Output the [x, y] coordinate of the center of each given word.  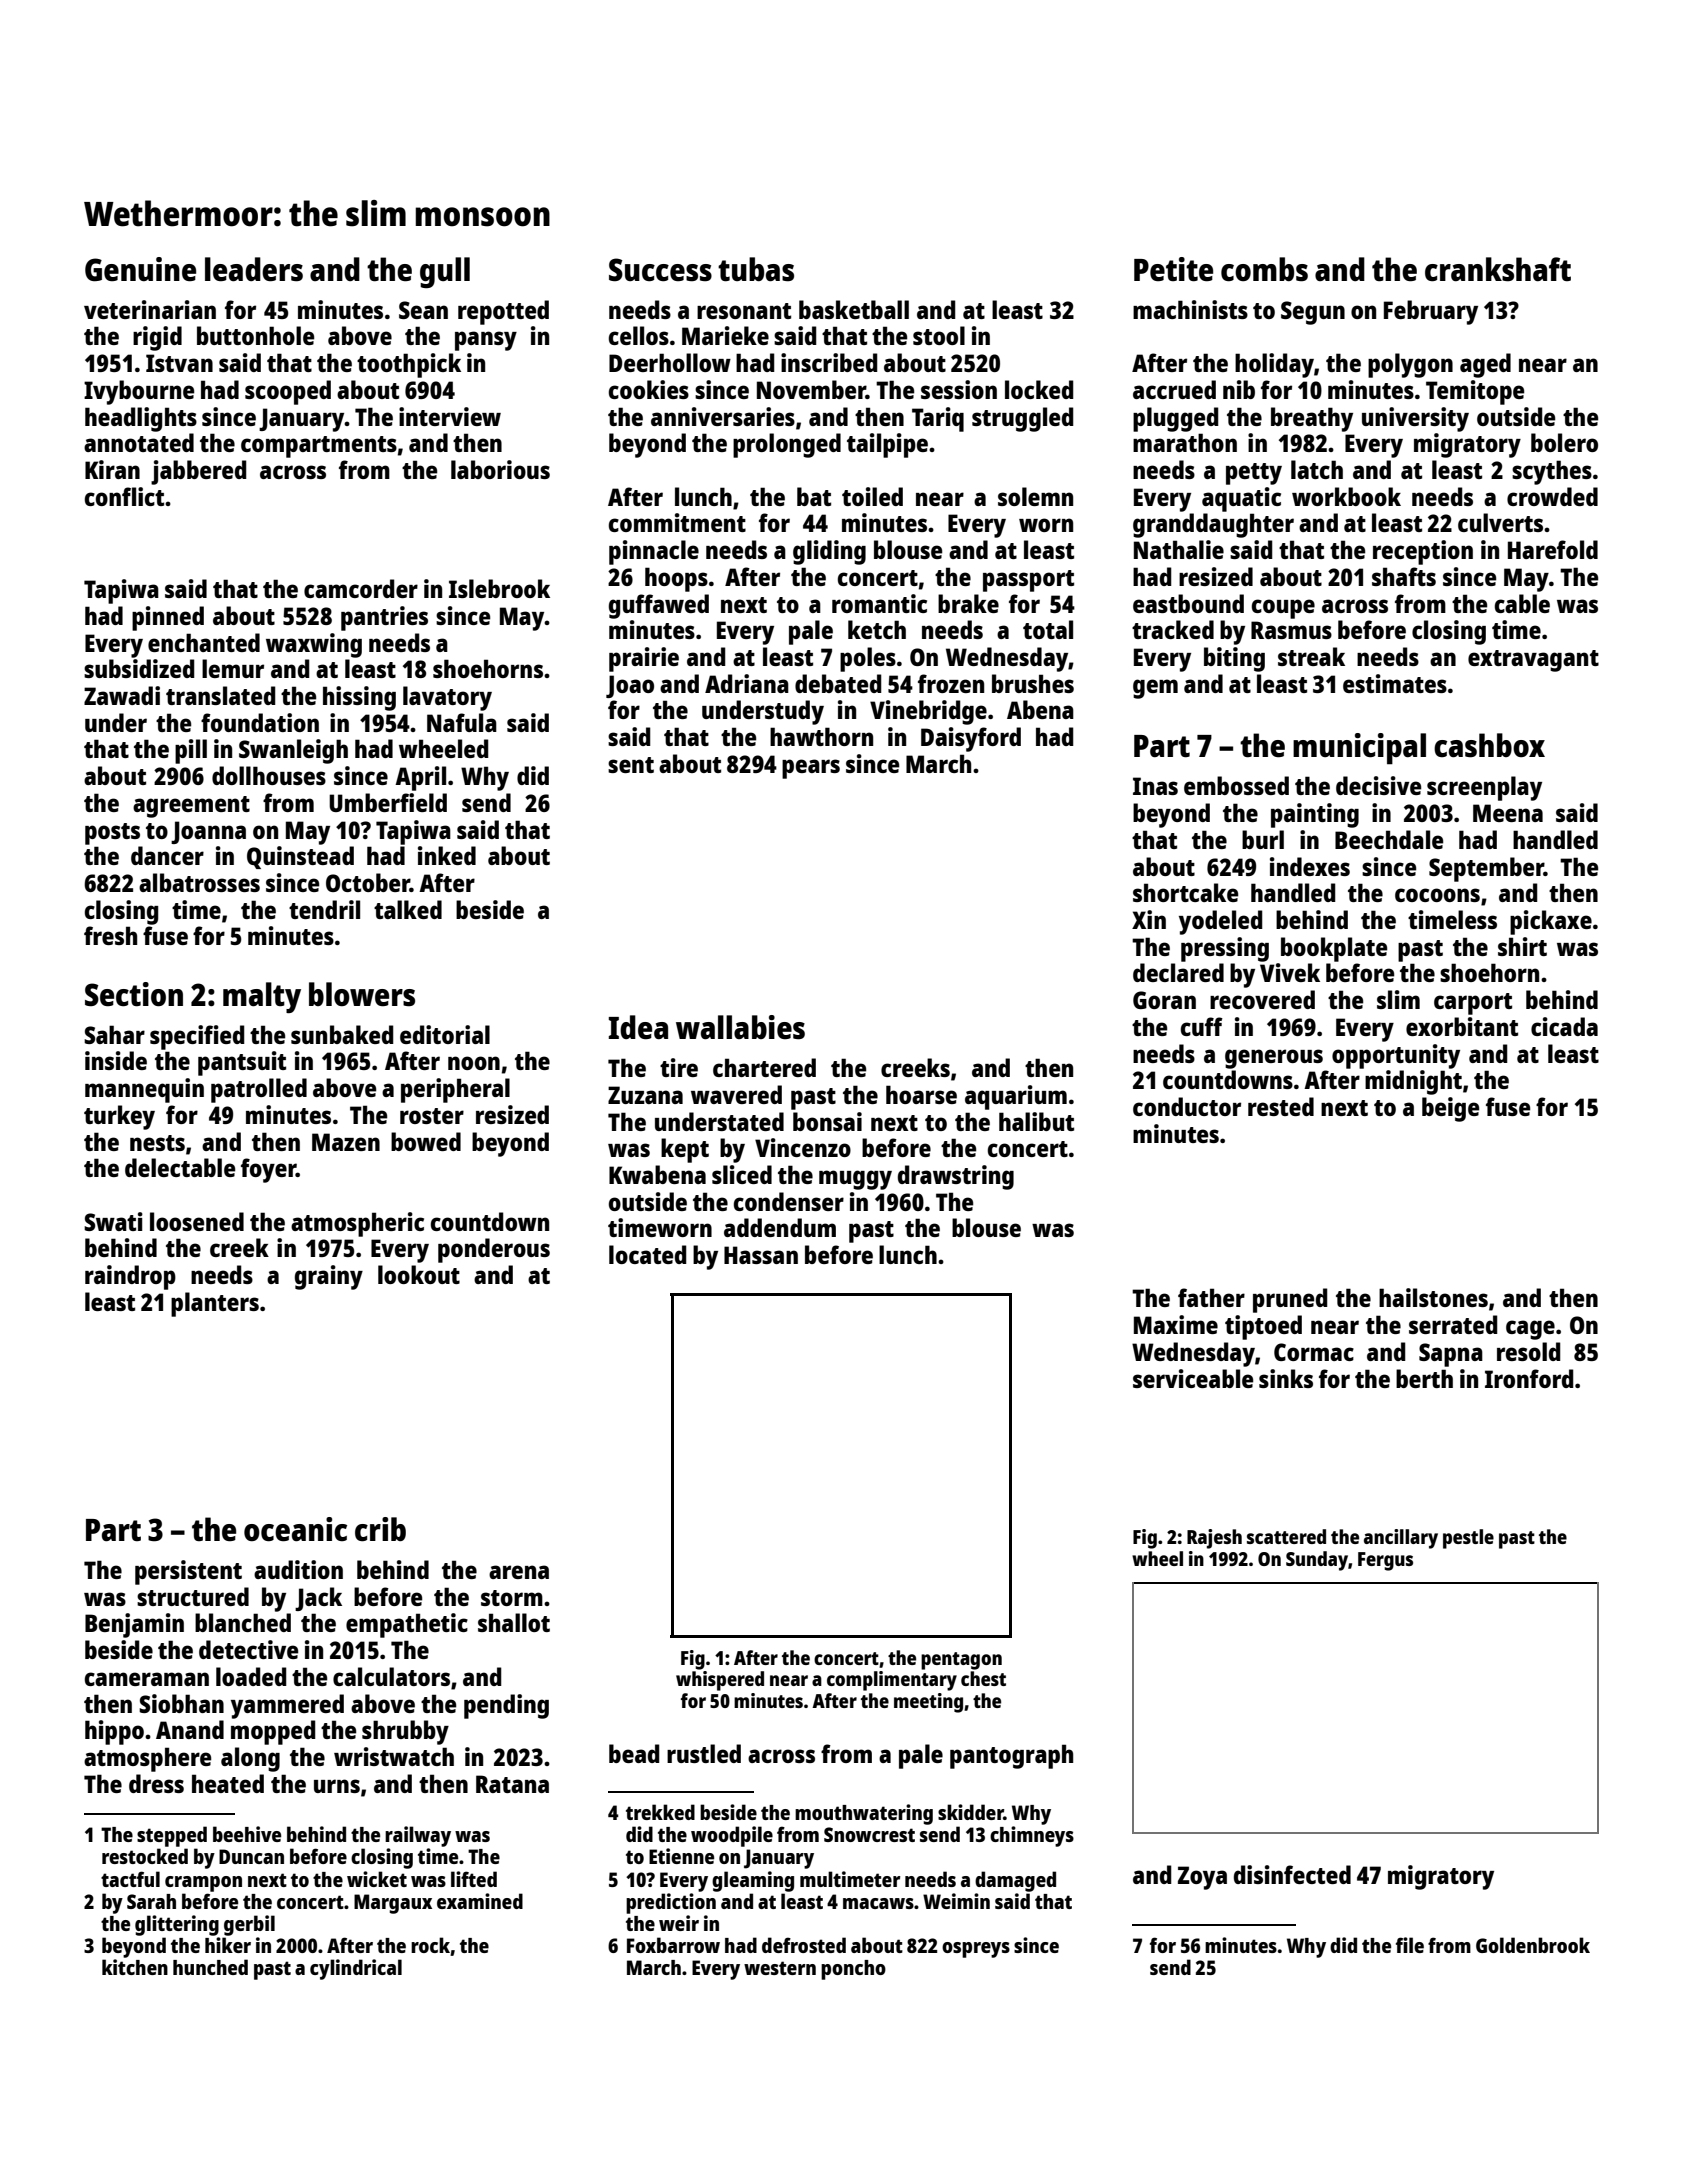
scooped [288, 392]
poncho [853, 1970]
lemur [233, 668]
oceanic [295, 1529]
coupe [1283, 609]
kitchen [135, 1967]
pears [811, 769]
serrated [1453, 1324]
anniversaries [723, 416]
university [1415, 419]
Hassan [761, 1255]
